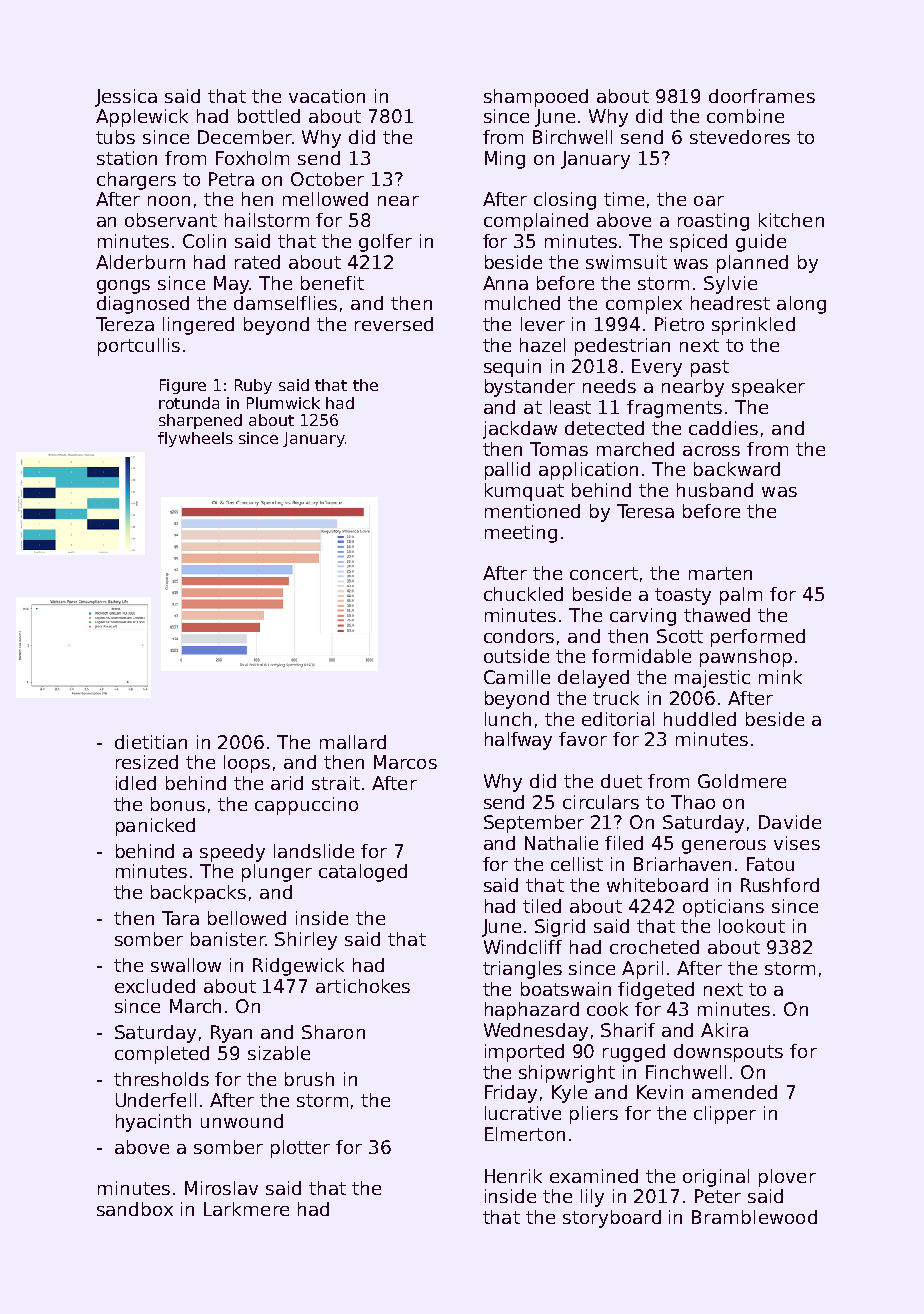 This page has height=1314, width=924. I want to click on thawed, so click(717, 615).
